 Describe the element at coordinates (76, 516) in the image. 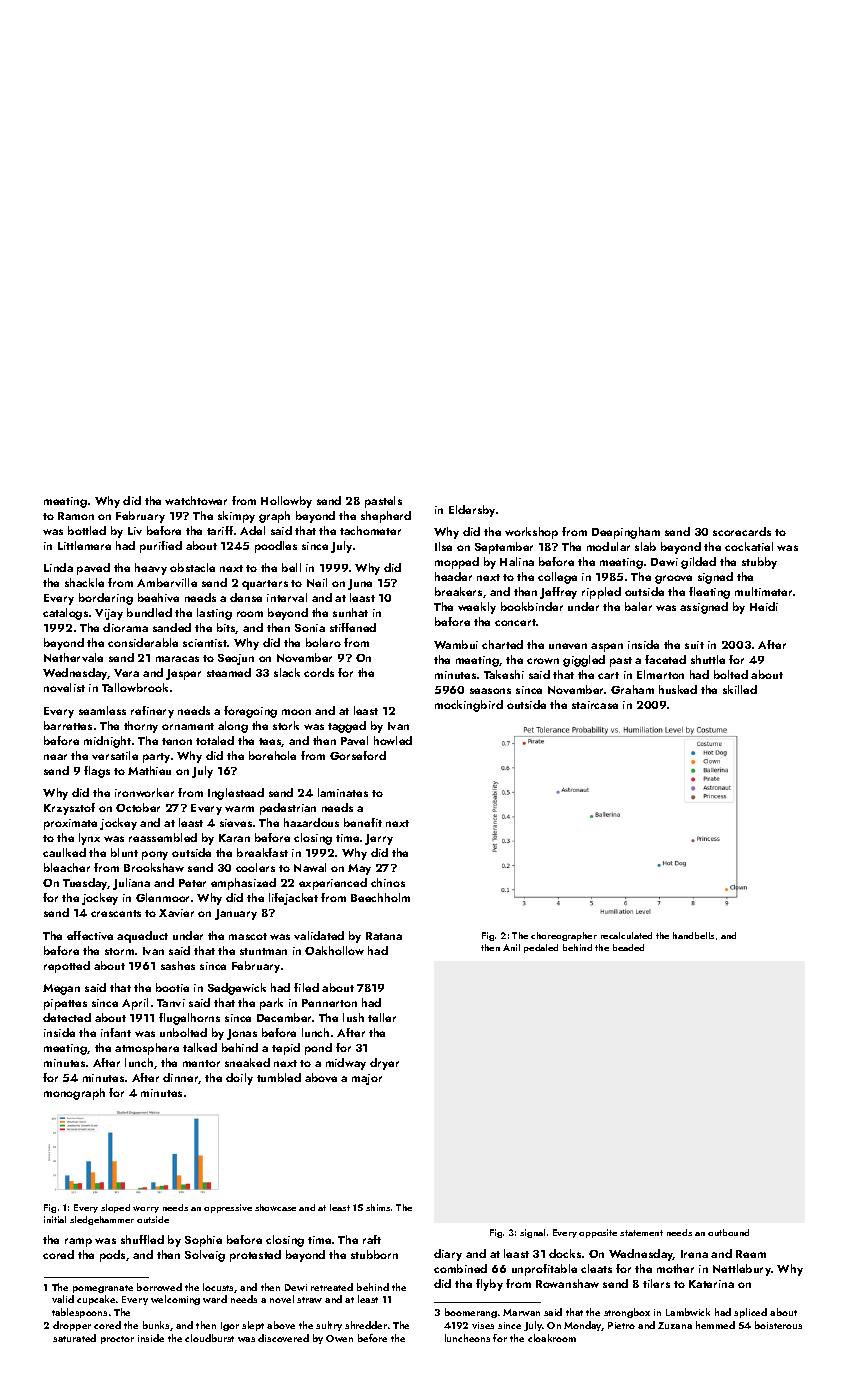

I see `Ramon` at that location.
